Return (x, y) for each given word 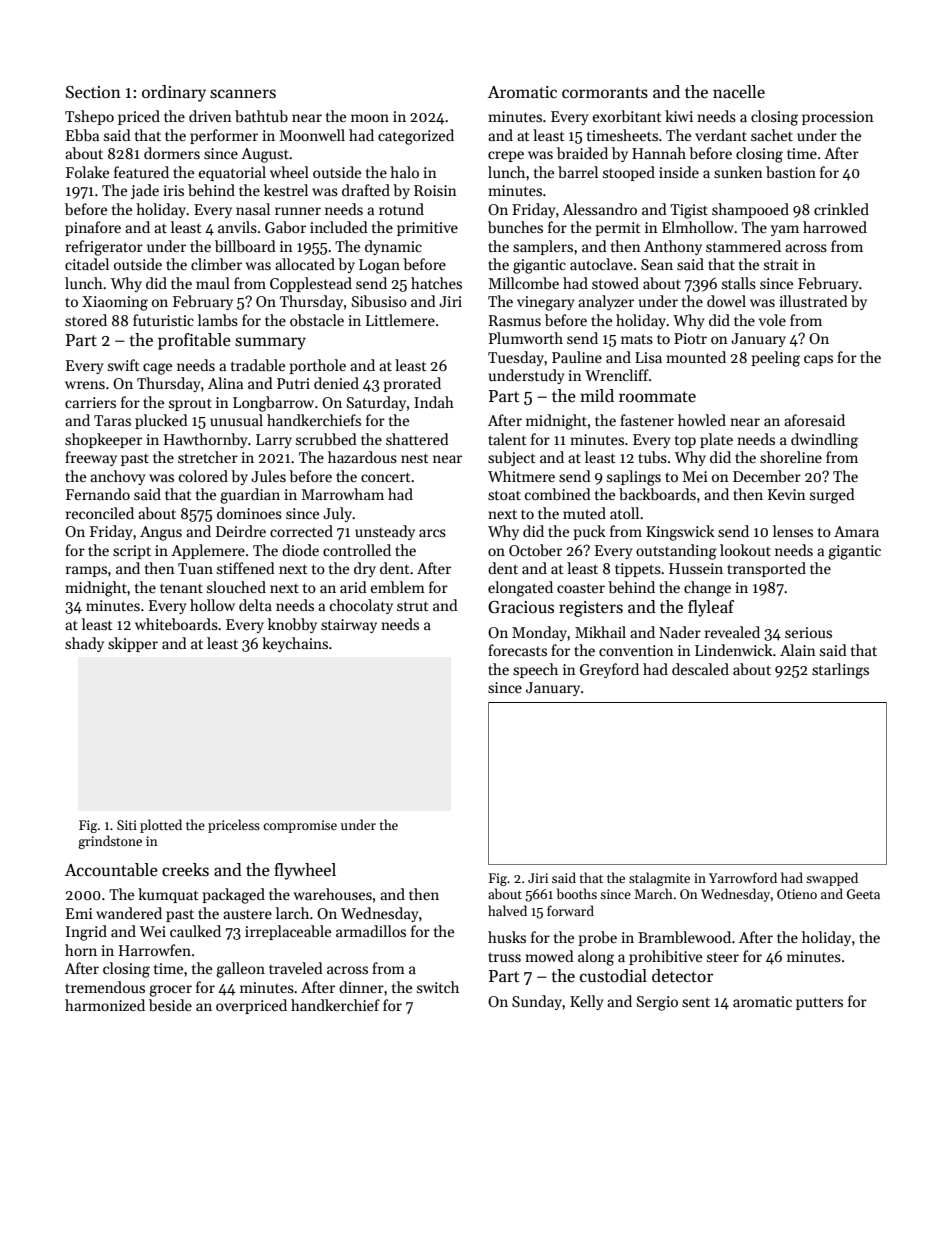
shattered (417, 439)
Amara (856, 531)
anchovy (118, 477)
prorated (412, 384)
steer (723, 957)
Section (93, 92)
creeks (185, 870)
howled (702, 420)
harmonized (105, 1005)
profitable (194, 341)
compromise (300, 826)
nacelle (739, 92)
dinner (361, 987)
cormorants (605, 93)
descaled (700, 669)
